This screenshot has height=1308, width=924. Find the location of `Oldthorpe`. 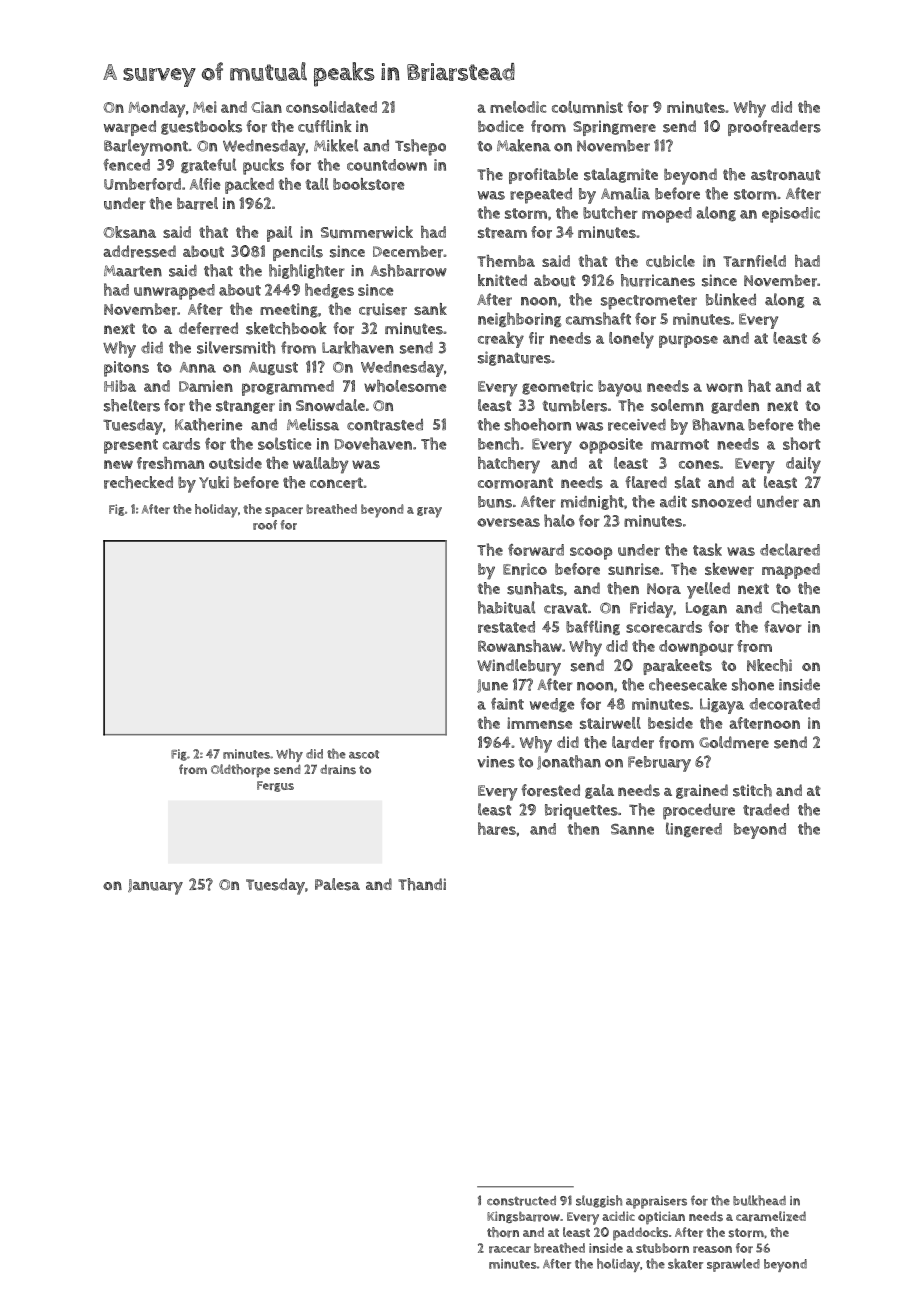

Oldthorpe is located at coordinates (240, 771).
